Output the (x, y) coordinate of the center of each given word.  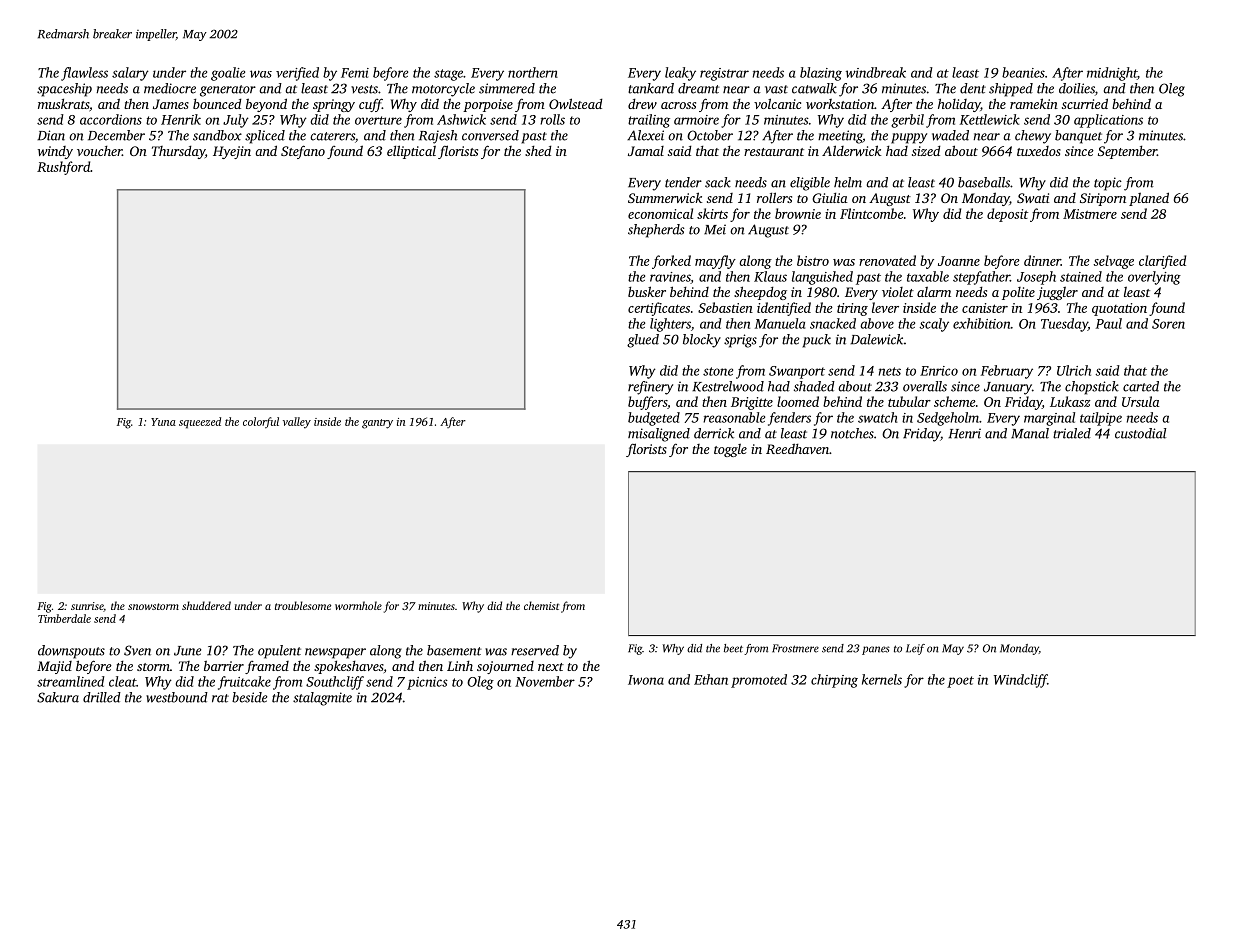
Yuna (163, 422)
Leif (915, 649)
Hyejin (232, 152)
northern (533, 72)
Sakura (58, 697)
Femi (355, 73)
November (545, 681)
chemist (542, 605)
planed (1149, 199)
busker (647, 291)
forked (671, 262)
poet (960, 682)
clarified (1162, 262)
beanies (1023, 72)
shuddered (206, 605)
